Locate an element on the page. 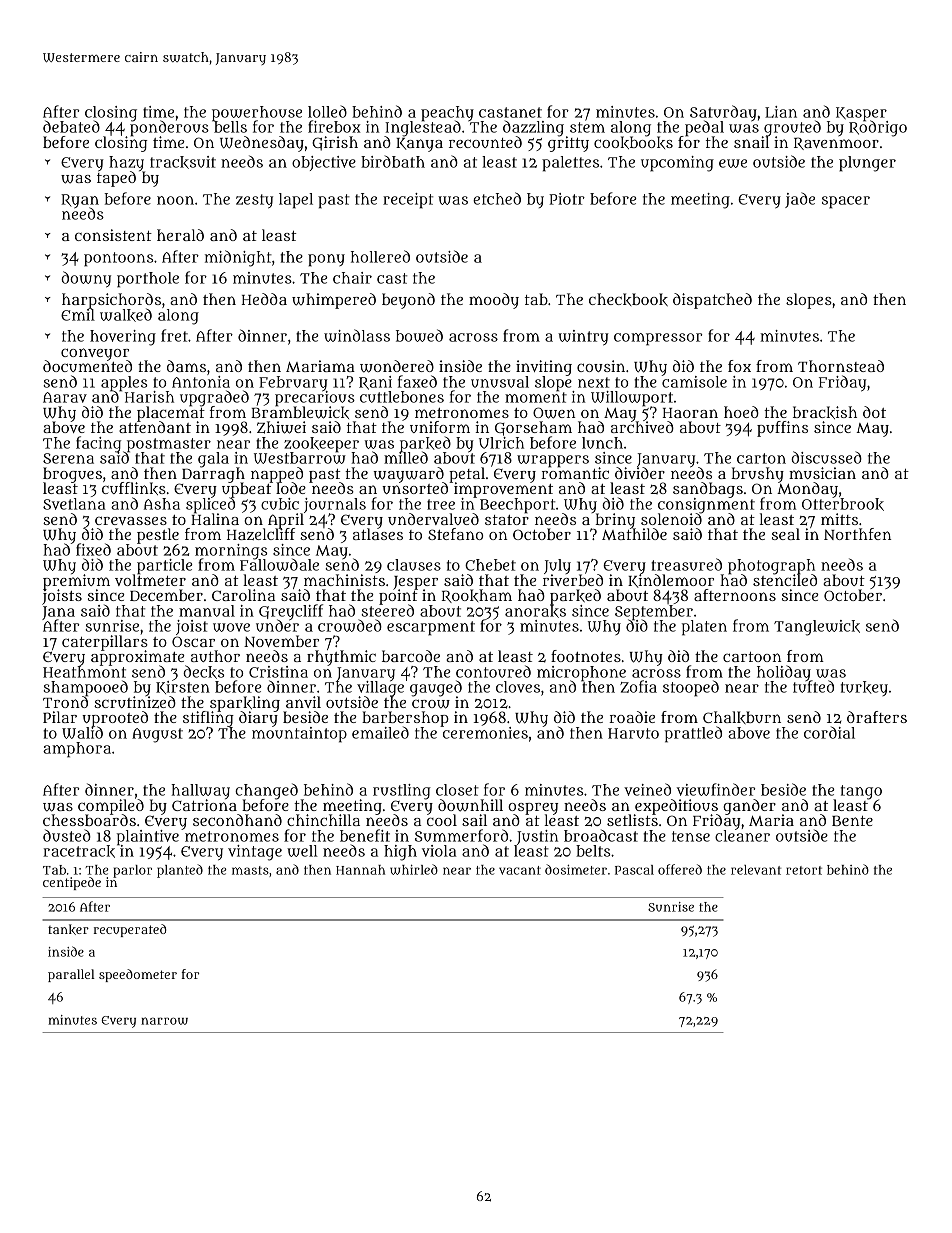  compressor is located at coordinates (658, 339).
